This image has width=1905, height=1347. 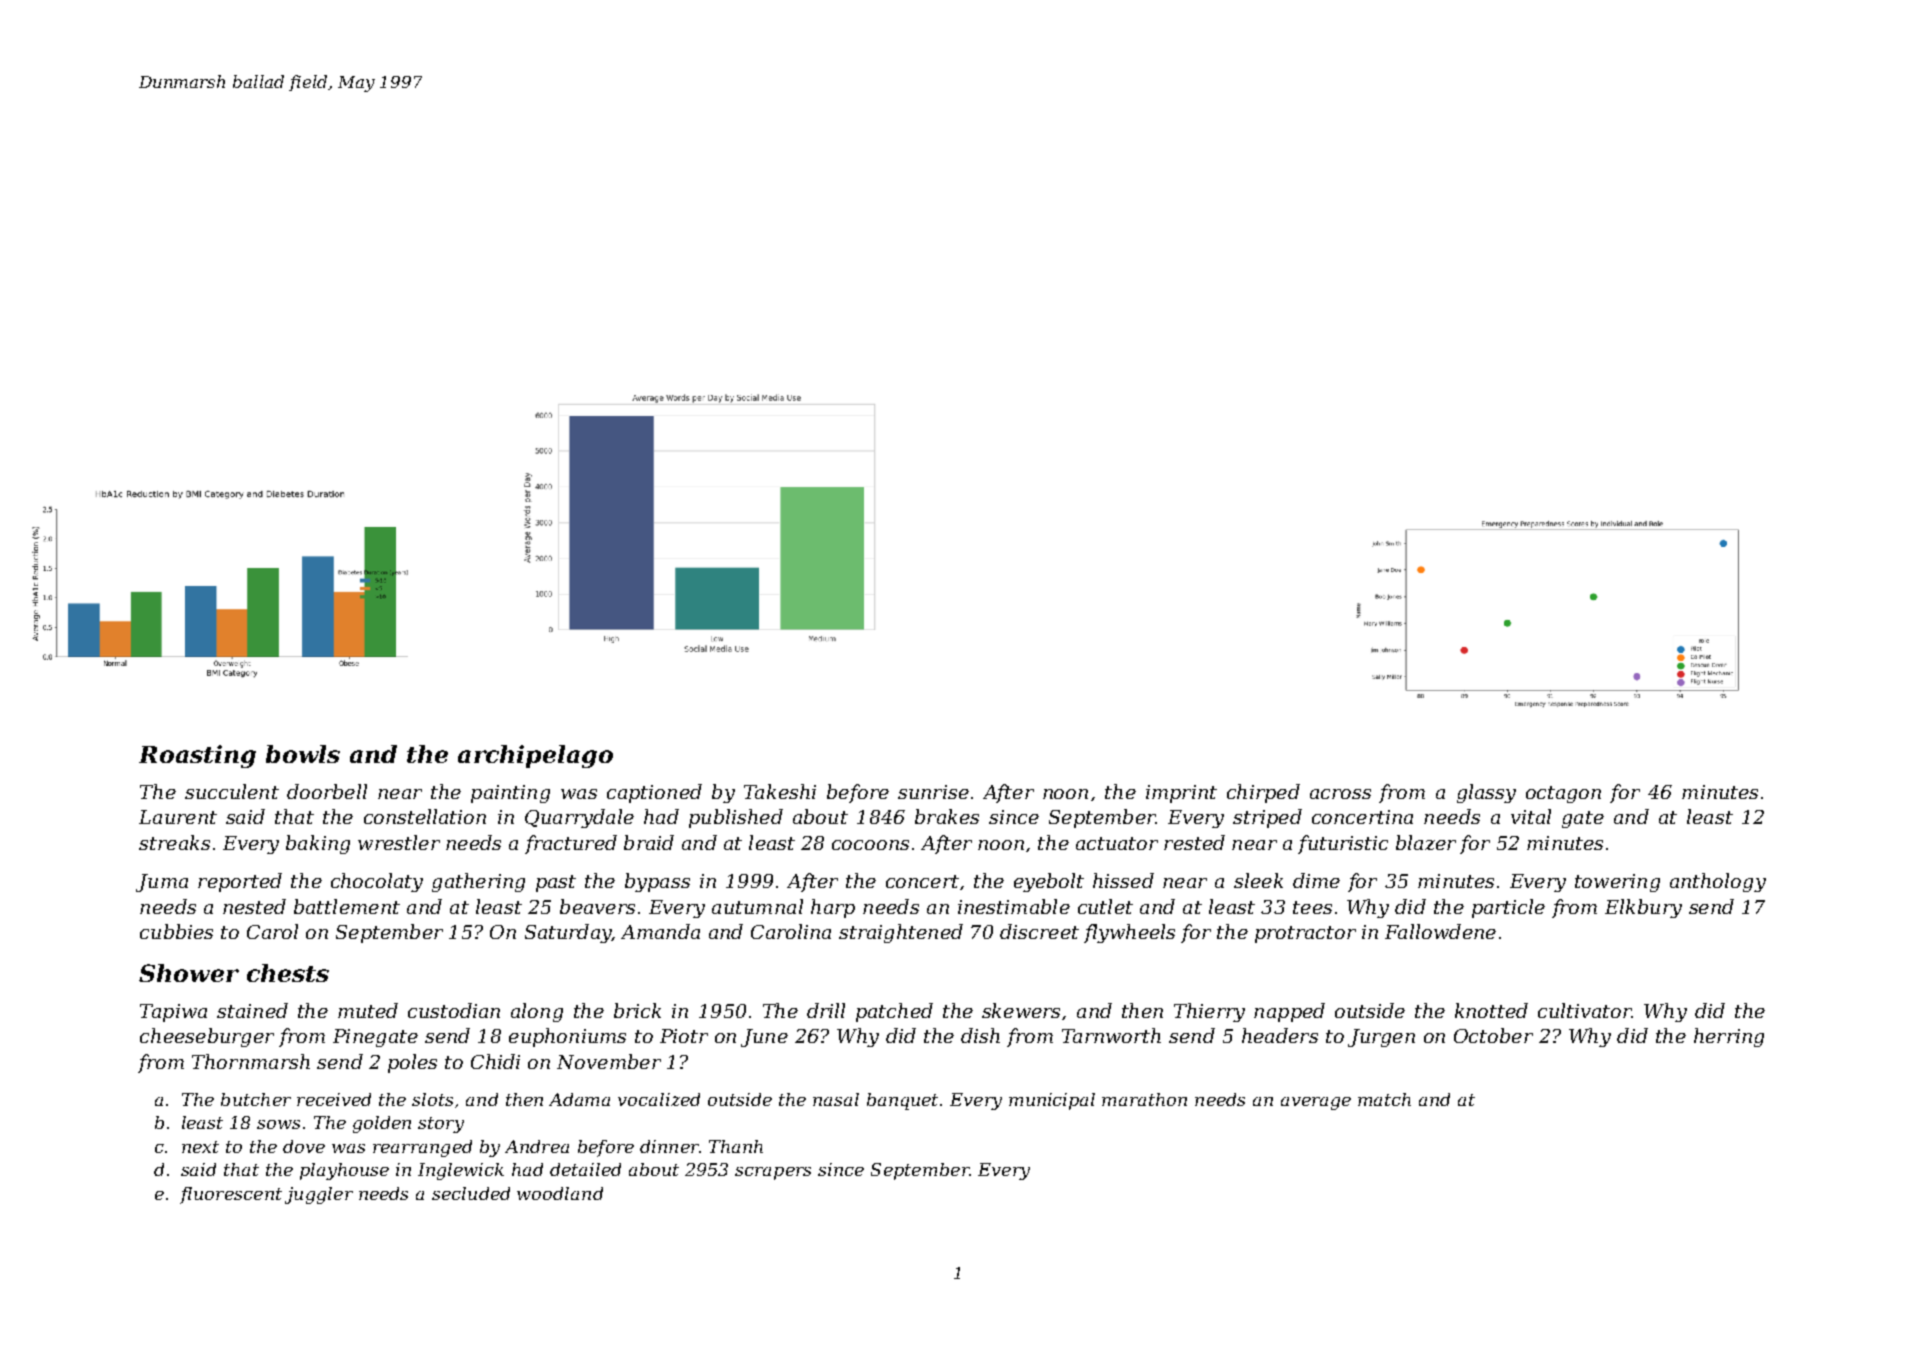 What do you see at coordinates (1531, 816) in the image?
I see `vital` at bounding box center [1531, 816].
